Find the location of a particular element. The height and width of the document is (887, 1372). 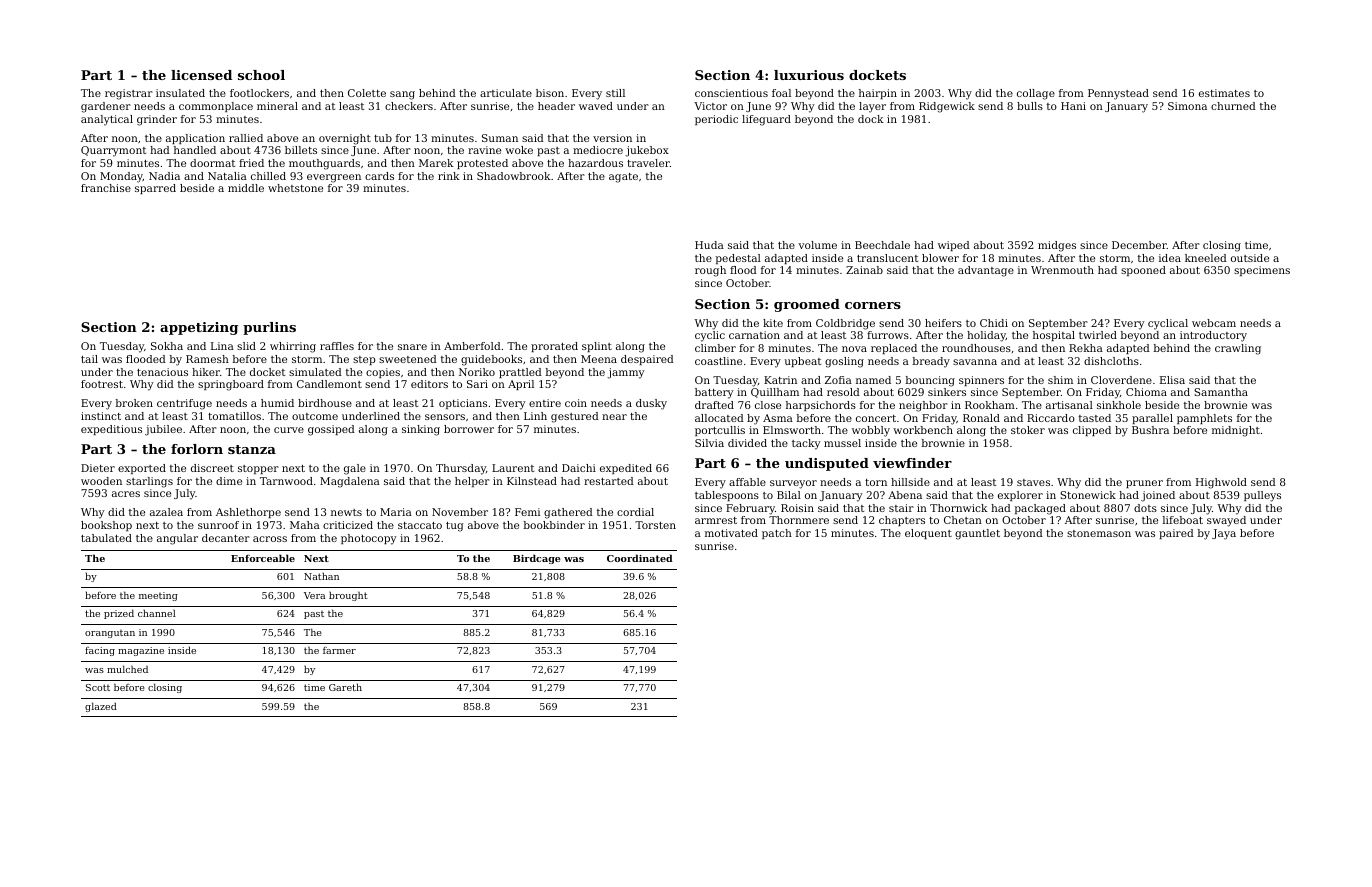

Silvia is located at coordinates (709, 443).
